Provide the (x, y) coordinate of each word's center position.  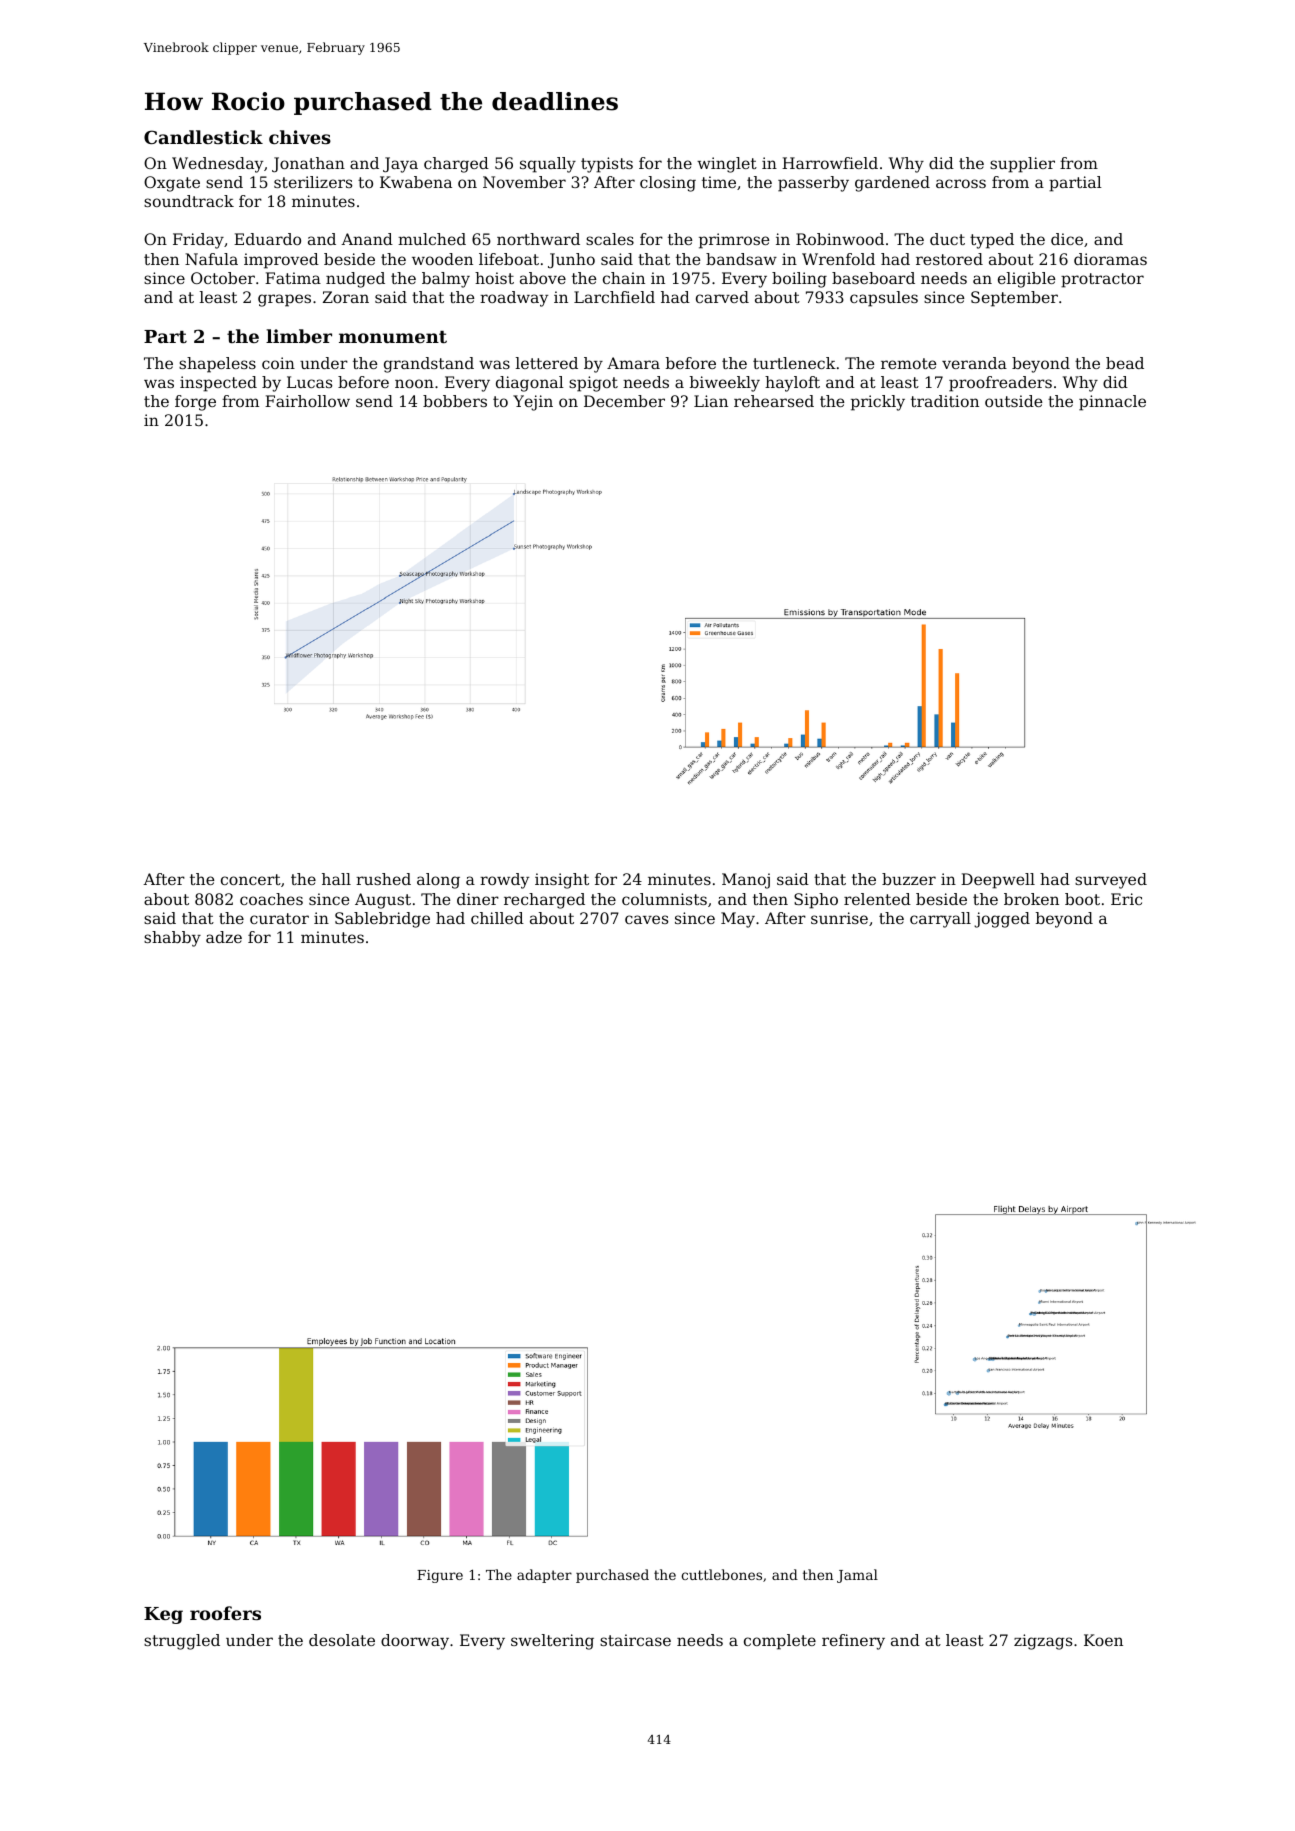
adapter (544, 1576)
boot (1082, 899)
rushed (383, 879)
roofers (225, 1613)
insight (562, 881)
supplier (1022, 165)
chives (300, 137)
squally (548, 165)
